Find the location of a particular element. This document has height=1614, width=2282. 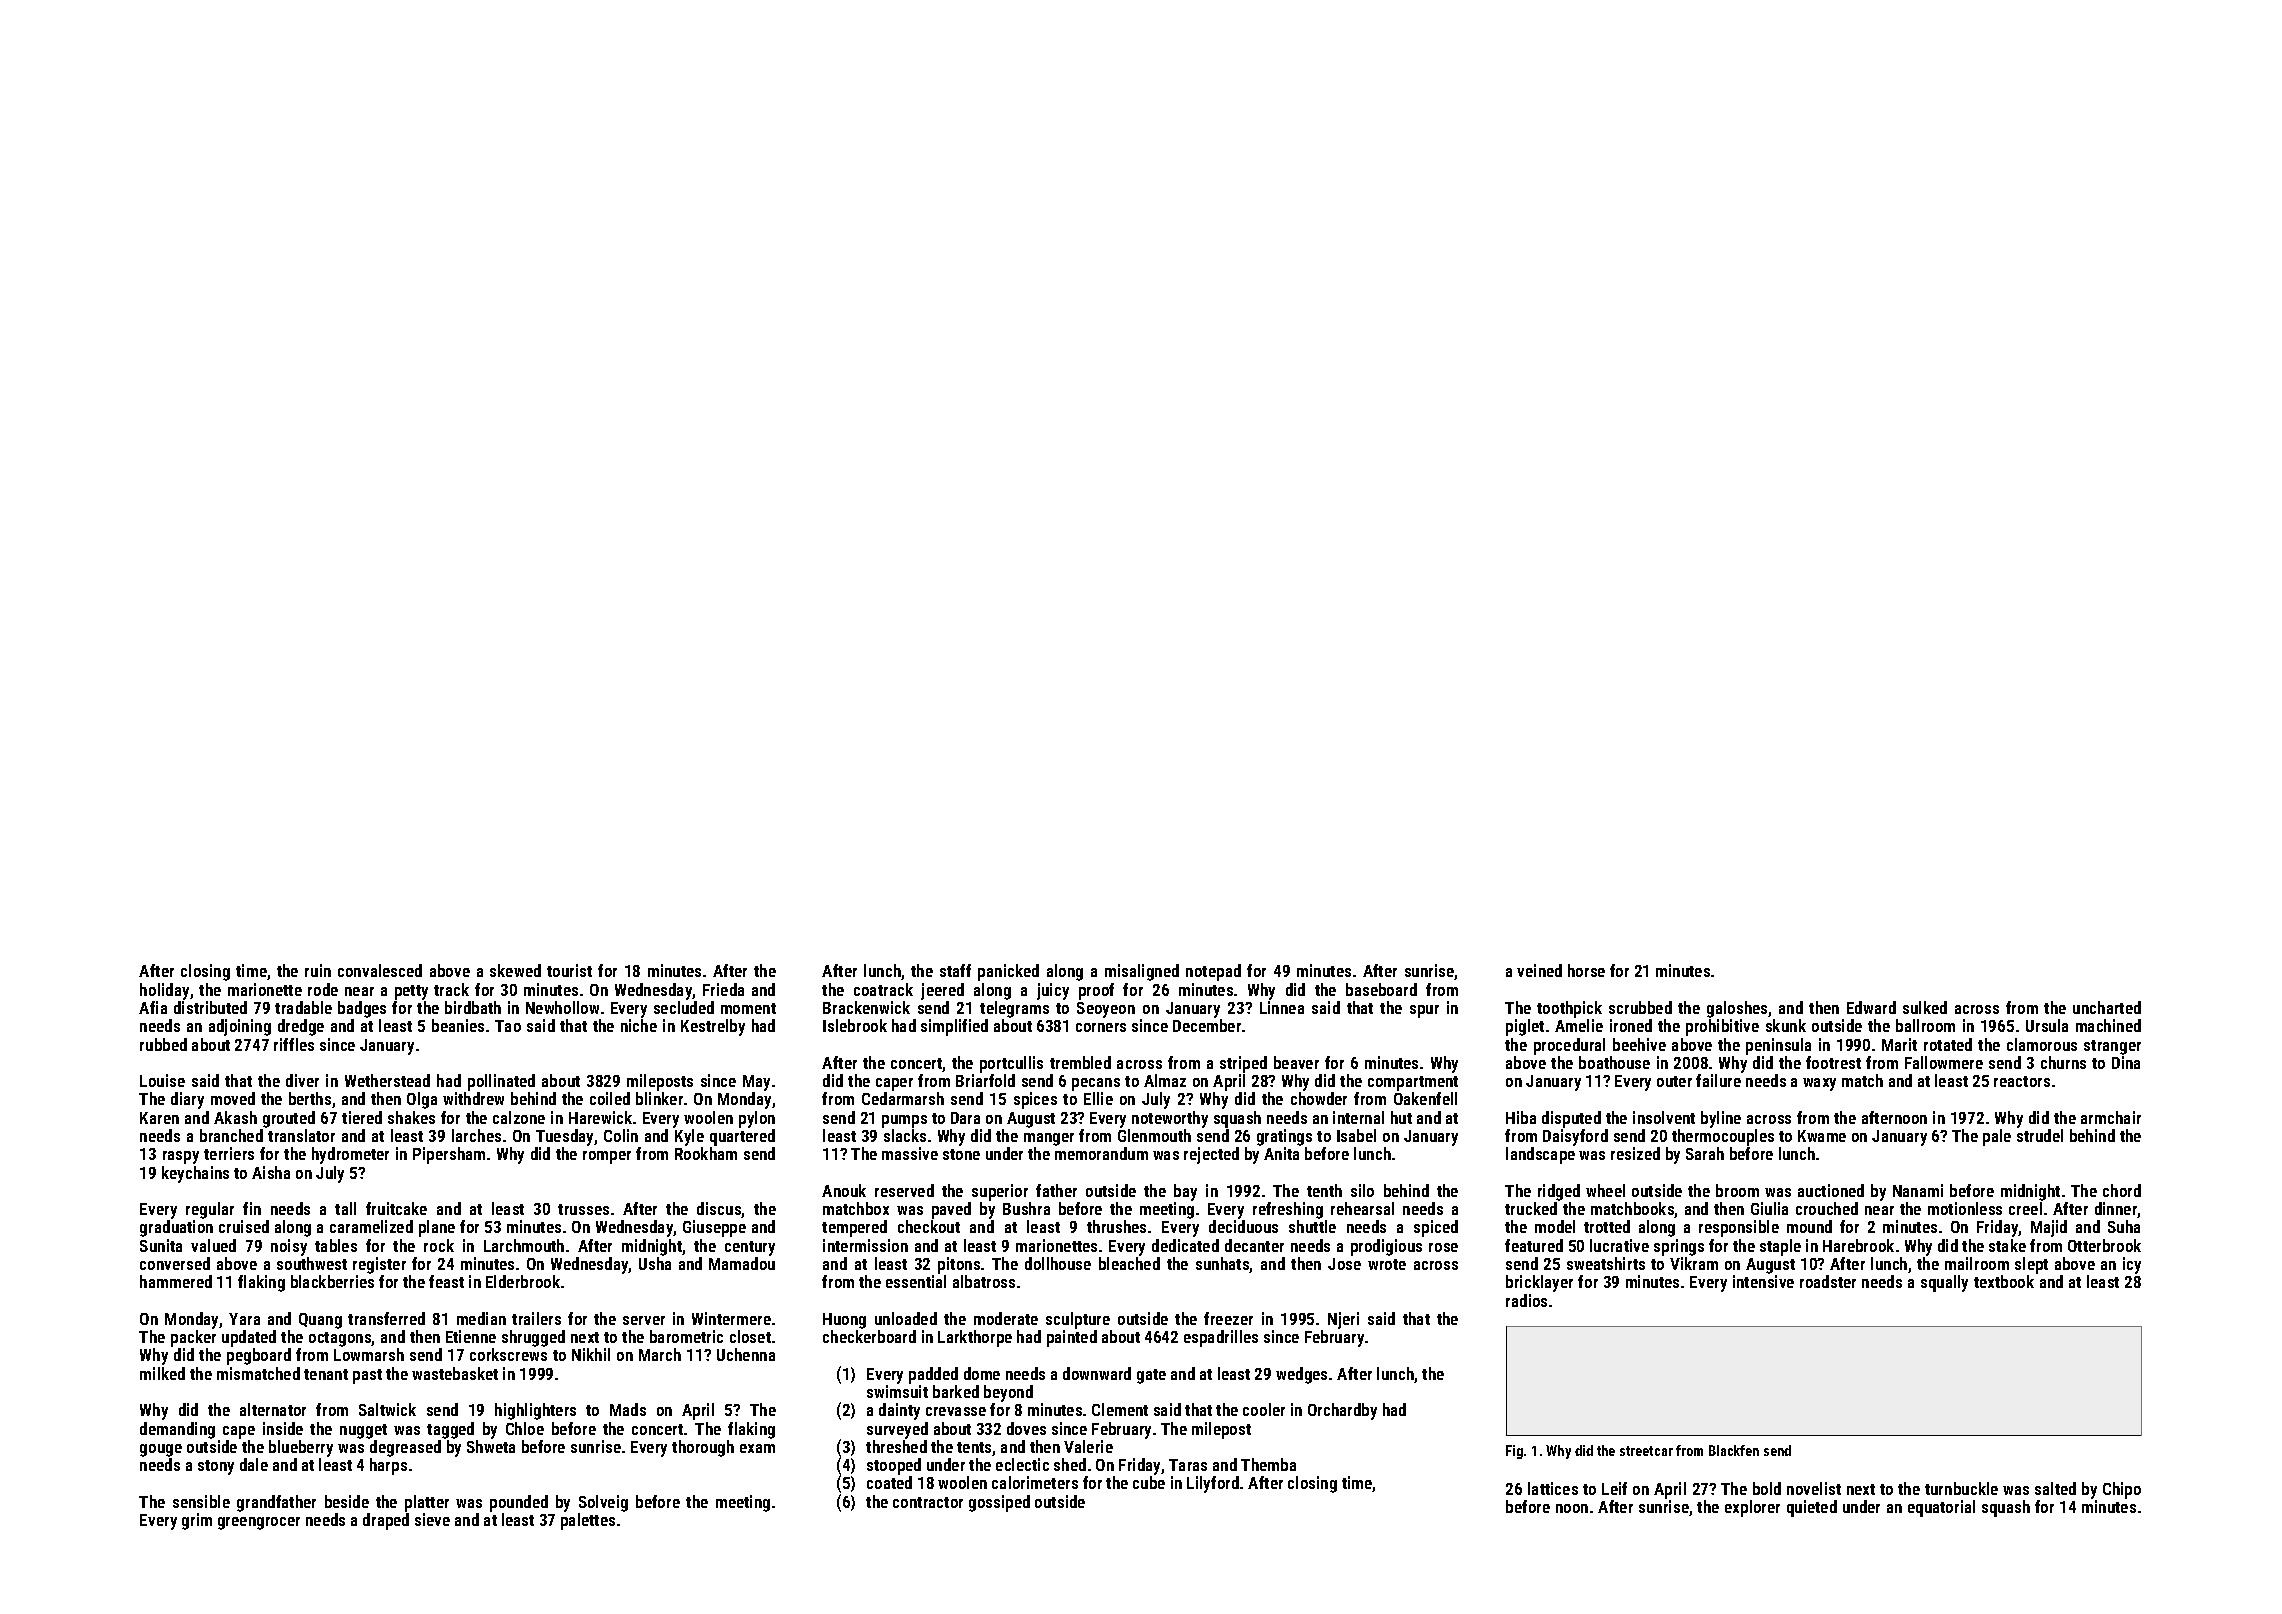

pitons is located at coordinates (959, 1265).
